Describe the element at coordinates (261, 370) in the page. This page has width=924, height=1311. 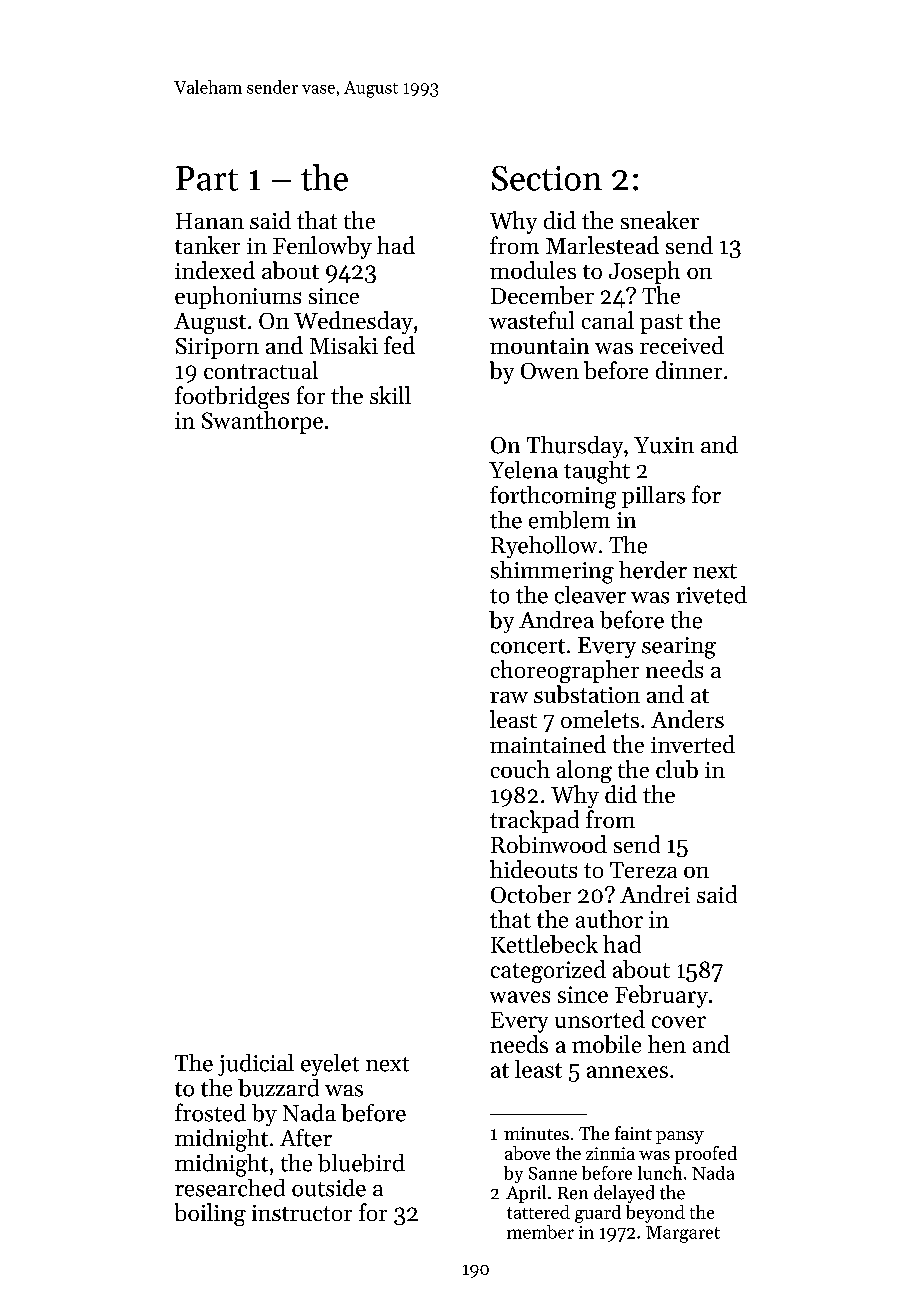
I see `contractual` at that location.
